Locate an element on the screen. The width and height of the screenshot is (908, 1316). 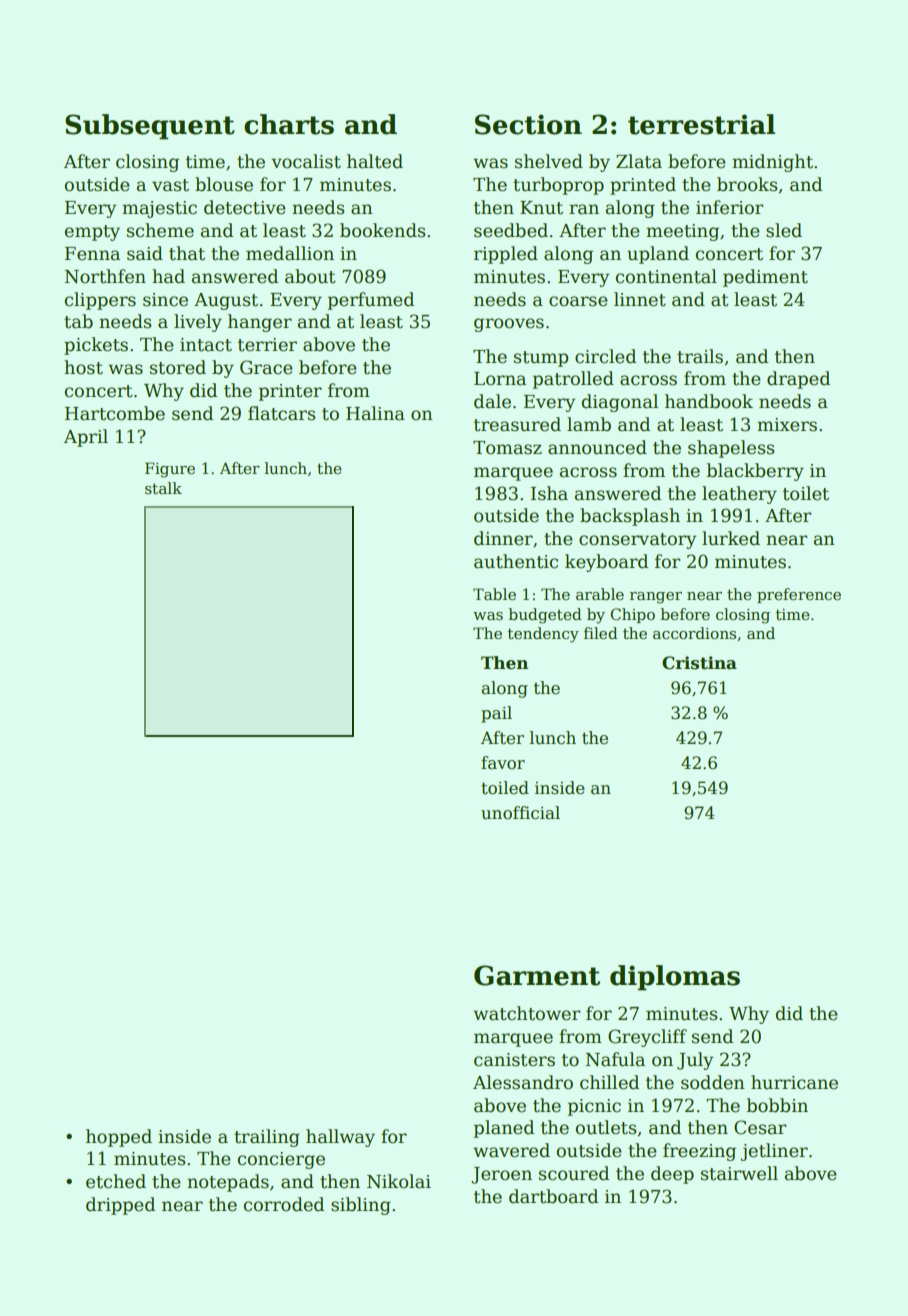
terrier is located at coordinates (267, 345).
